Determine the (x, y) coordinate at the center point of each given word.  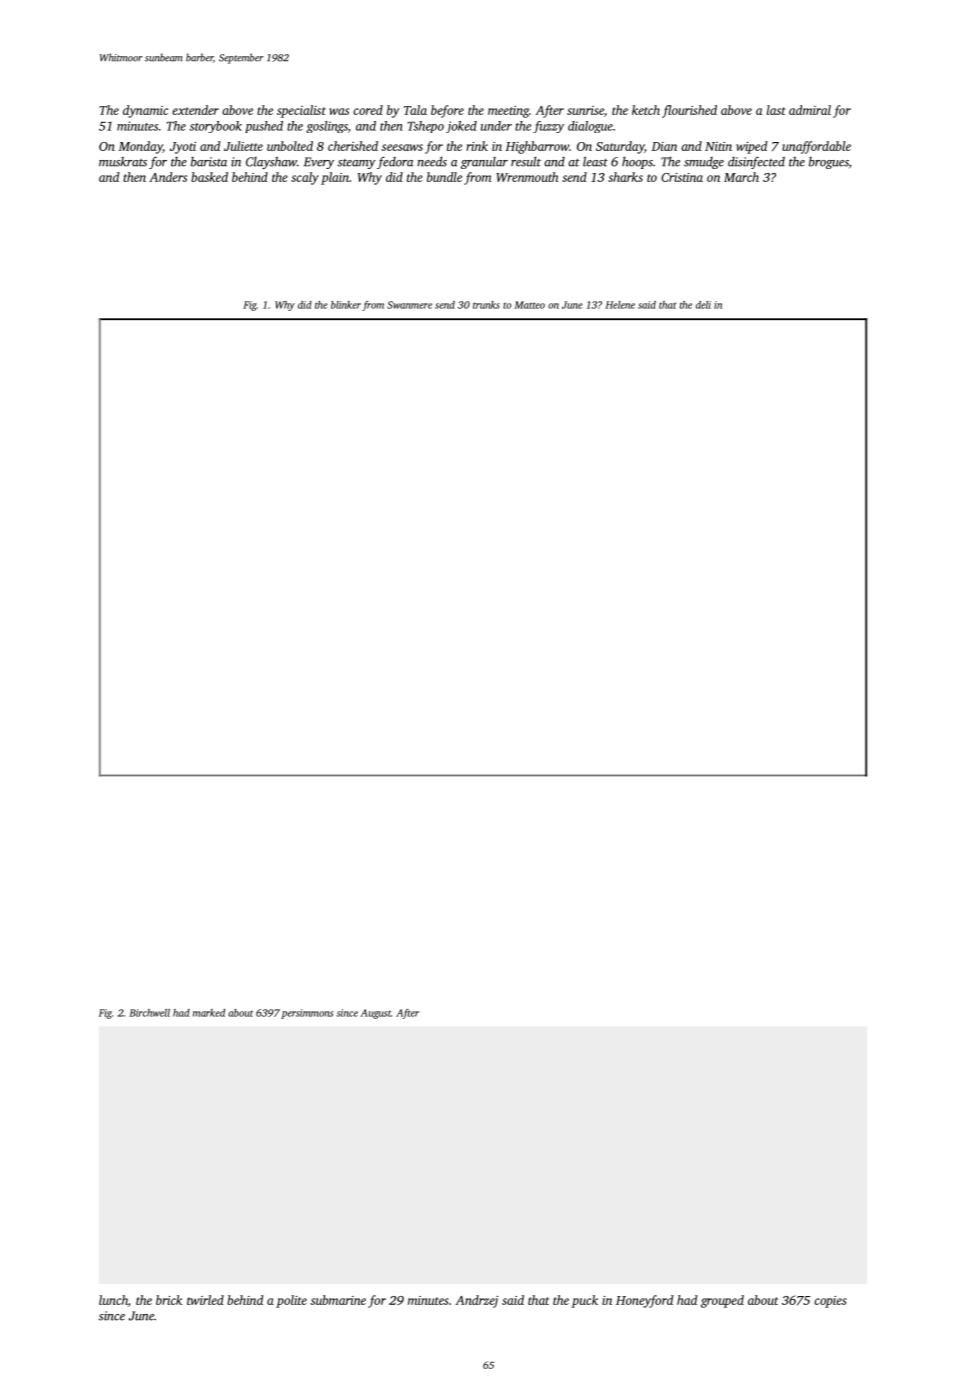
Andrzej (477, 1301)
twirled (205, 1300)
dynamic (145, 111)
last (776, 110)
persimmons (307, 1014)
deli (703, 305)
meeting (508, 112)
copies (830, 1302)
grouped (722, 1301)
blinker (346, 305)
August (375, 1014)
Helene (620, 305)
